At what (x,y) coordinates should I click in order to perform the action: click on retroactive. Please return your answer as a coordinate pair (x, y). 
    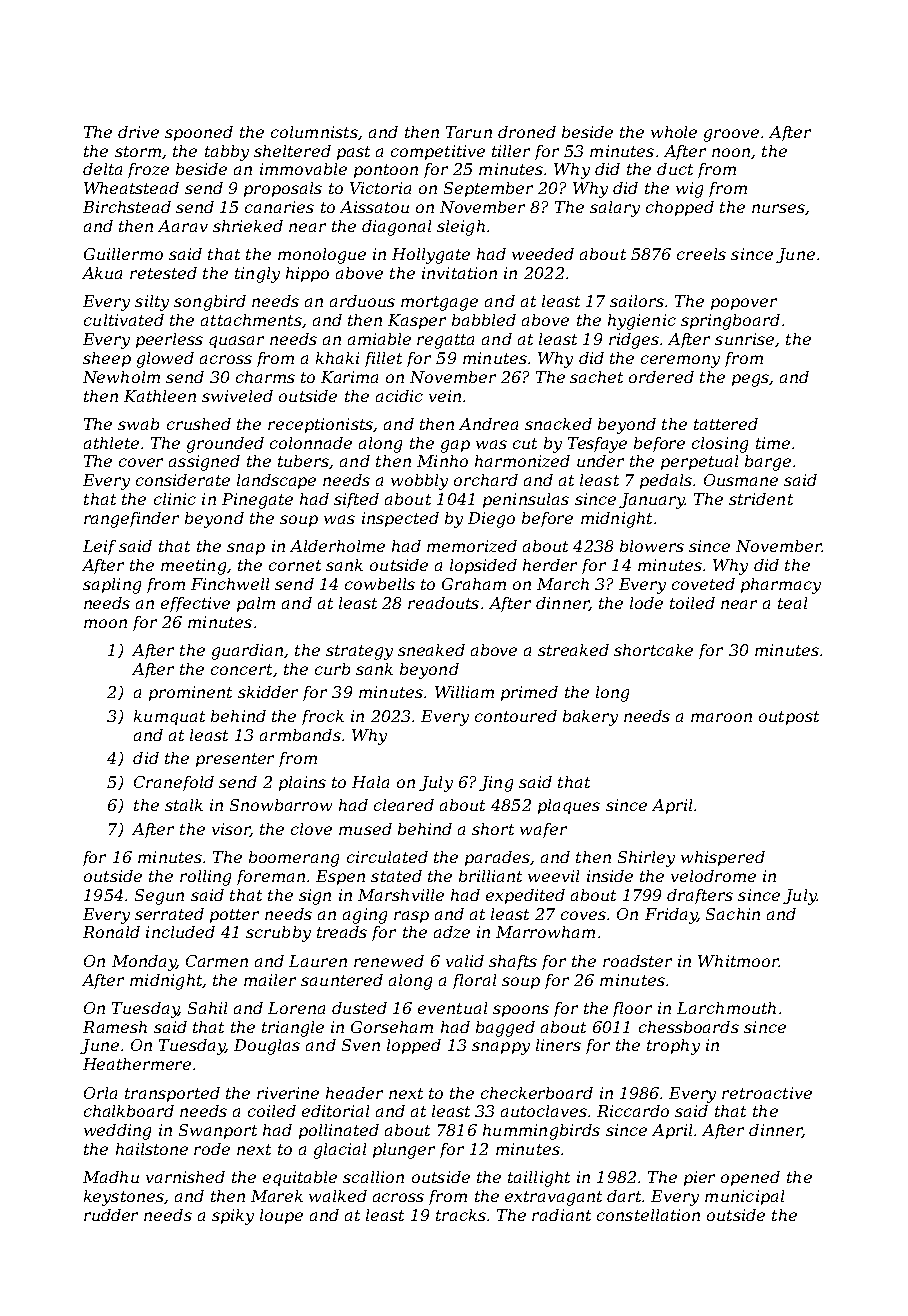
    Looking at the image, I should click on (767, 1093).
